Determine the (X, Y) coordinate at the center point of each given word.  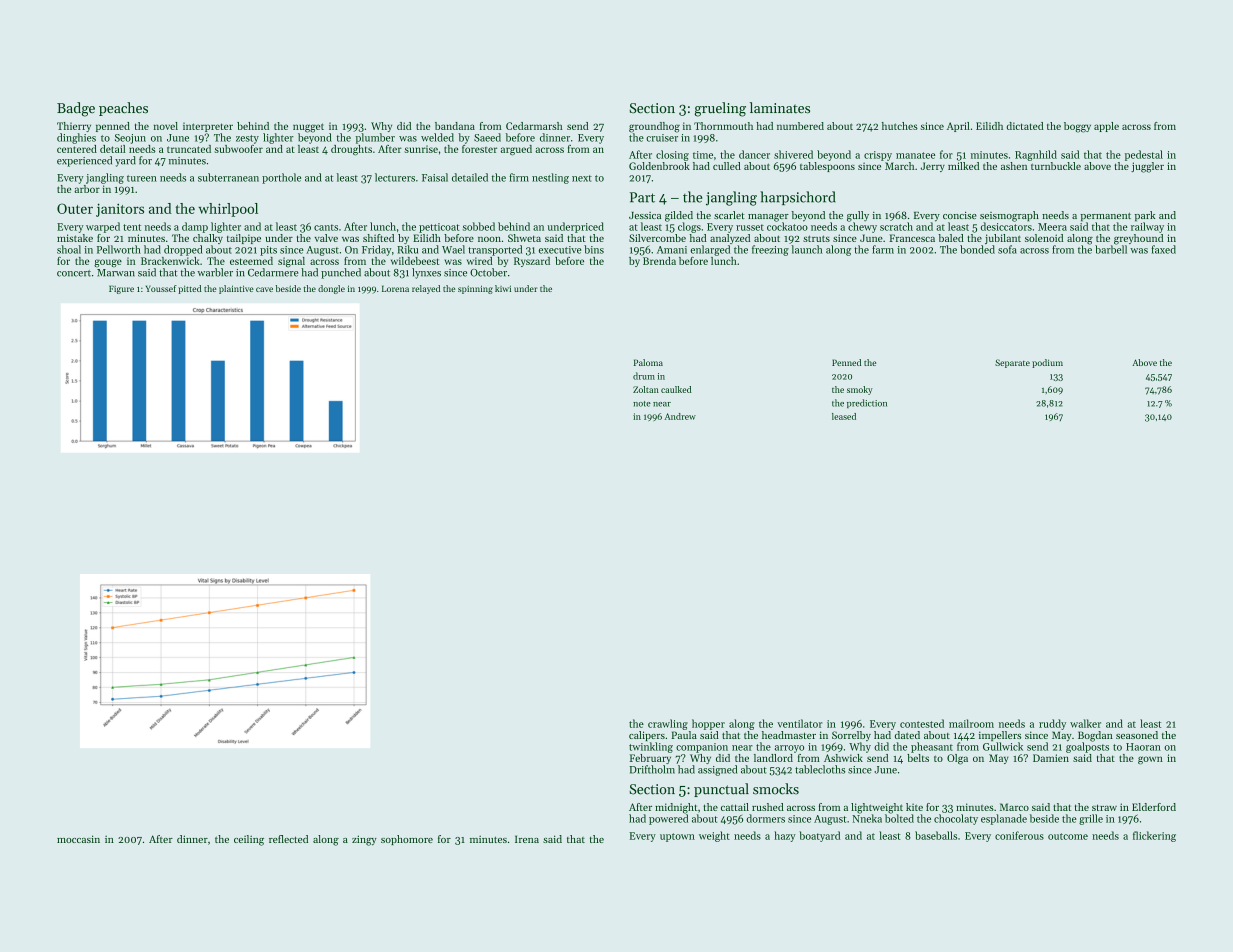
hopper (708, 724)
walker (1085, 723)
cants (326, 227)
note (642, 404)
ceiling (249, 840)
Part (642, 197)
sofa (1007, 249)
